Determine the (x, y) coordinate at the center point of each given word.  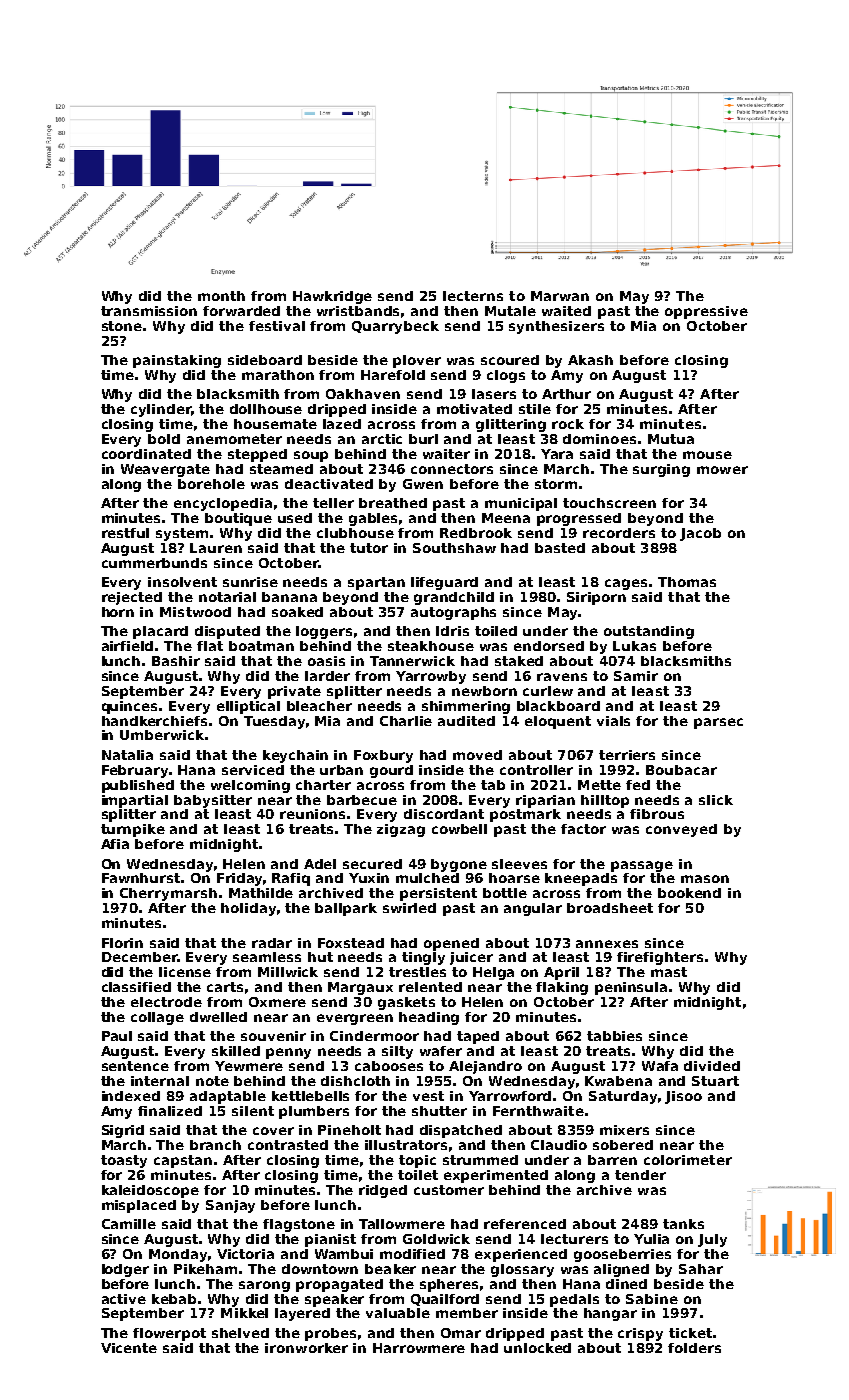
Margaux (360, 988)
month (221, 296)
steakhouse (431, 646)
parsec (718, 723)
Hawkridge (332, 297)
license (185, 972)
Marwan (560, 296)
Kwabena (618, 1081)
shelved (240, 1333)
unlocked (537, 1348)
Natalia (127, 755)
